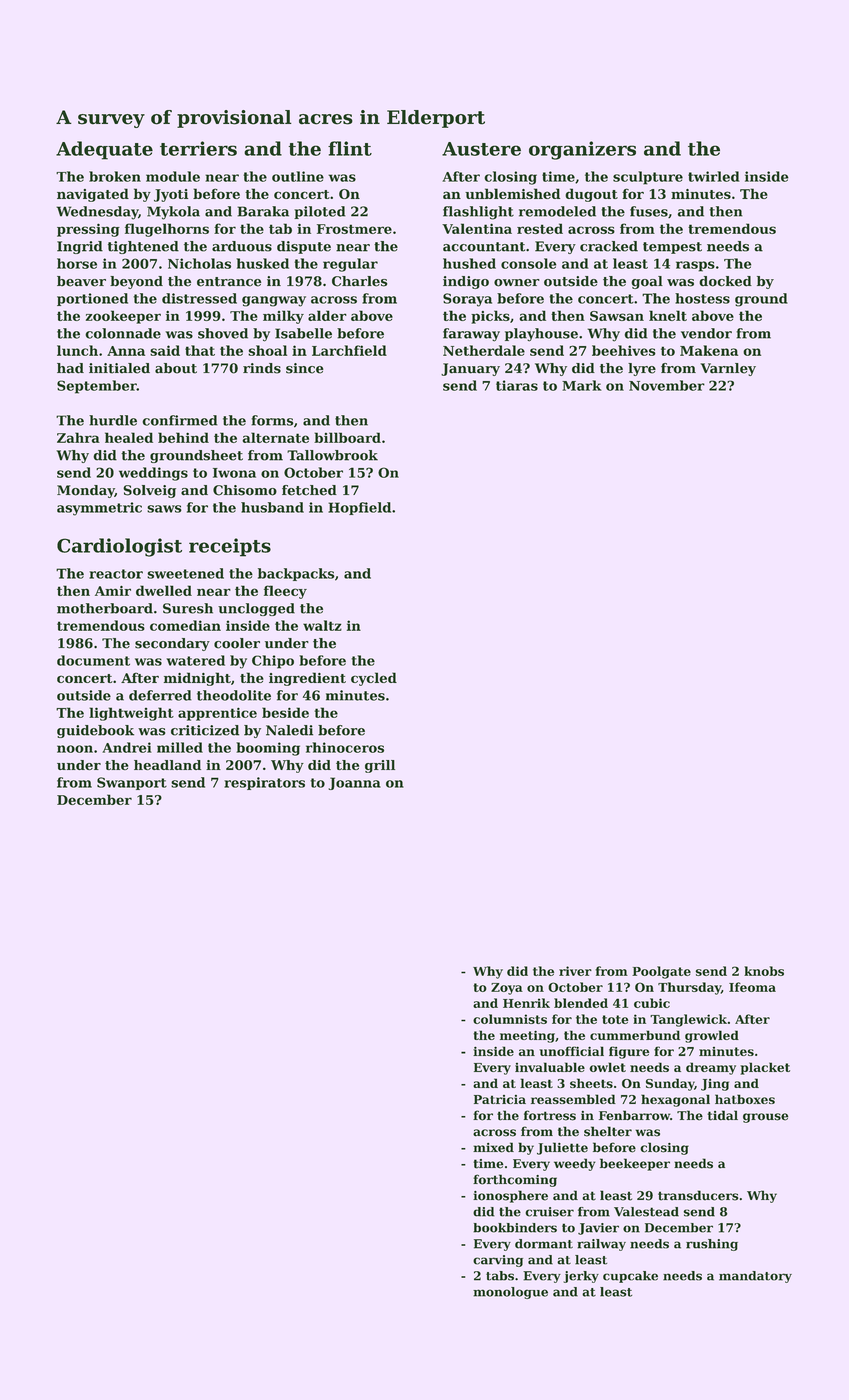  I want to click on mandatory, so click(755, 1277).
